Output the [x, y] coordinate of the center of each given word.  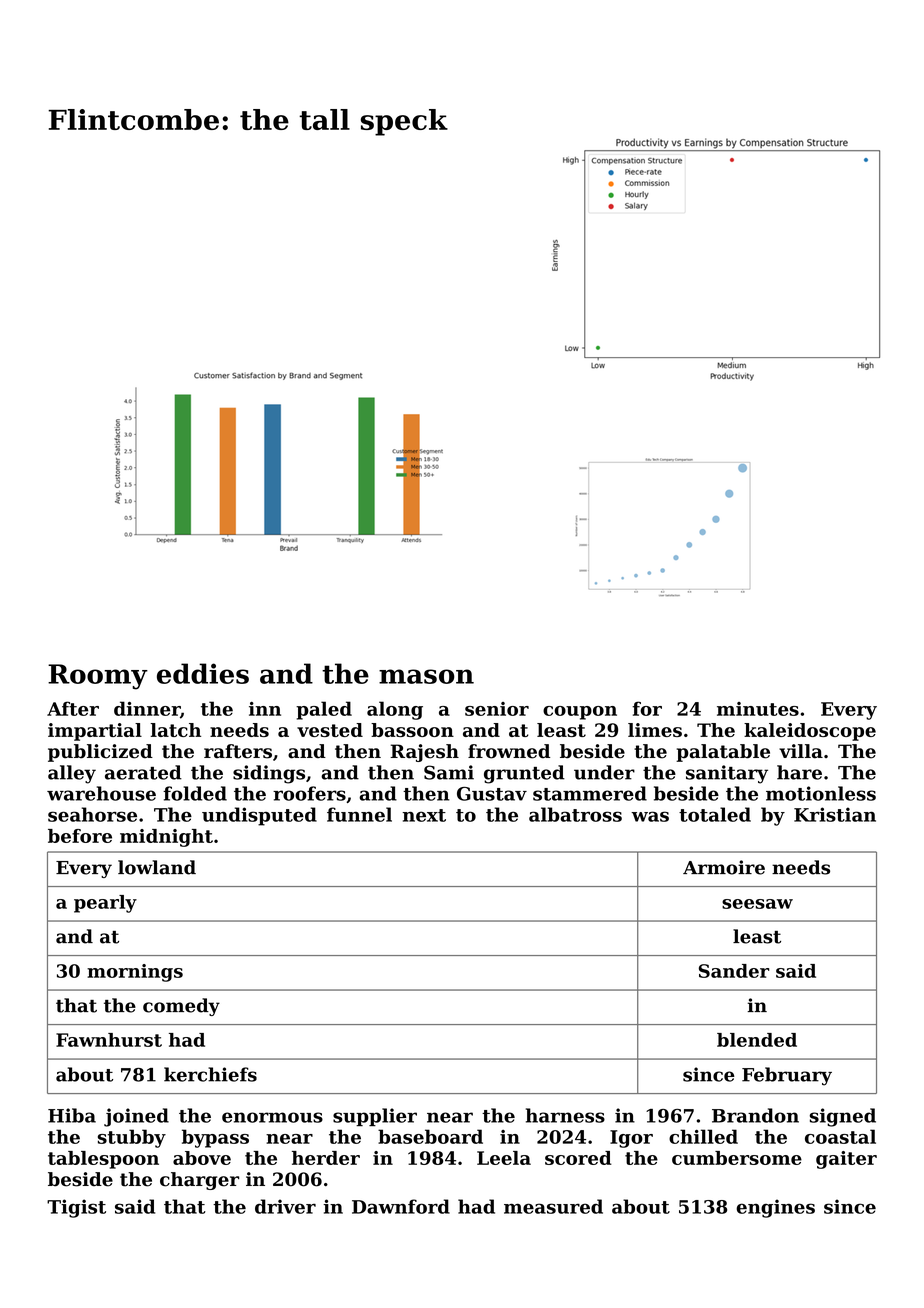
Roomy [98, 677]
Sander [734, 971]
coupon [580, 713]
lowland [157, 867]
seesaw [757, 904]
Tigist [76, 1208]
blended [757, 1040]
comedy [181, 1007]
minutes [758, 709]
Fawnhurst [109, 1040]
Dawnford [401, 1206]
